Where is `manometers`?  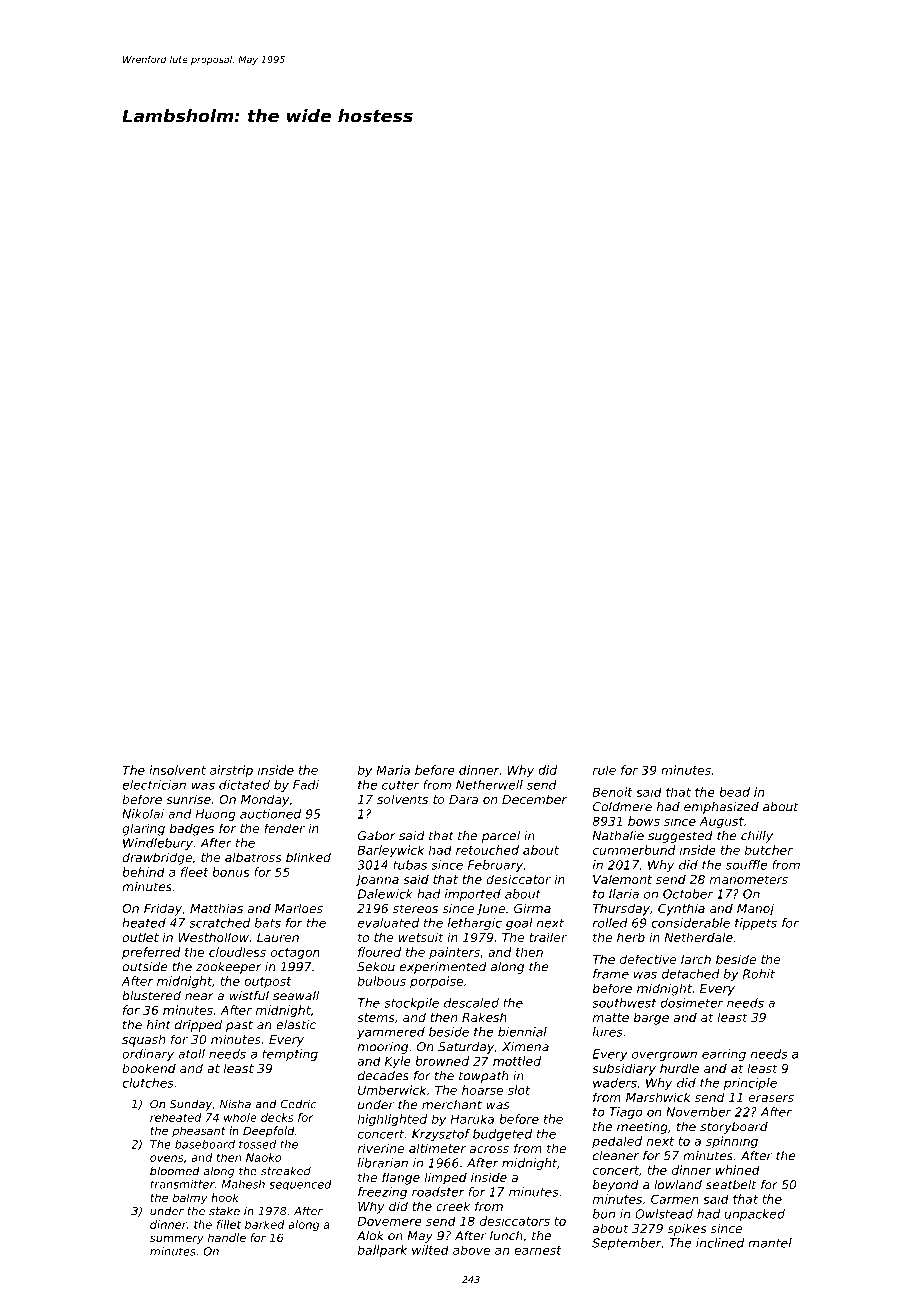
manometers is located at coordinates (749, 879).
